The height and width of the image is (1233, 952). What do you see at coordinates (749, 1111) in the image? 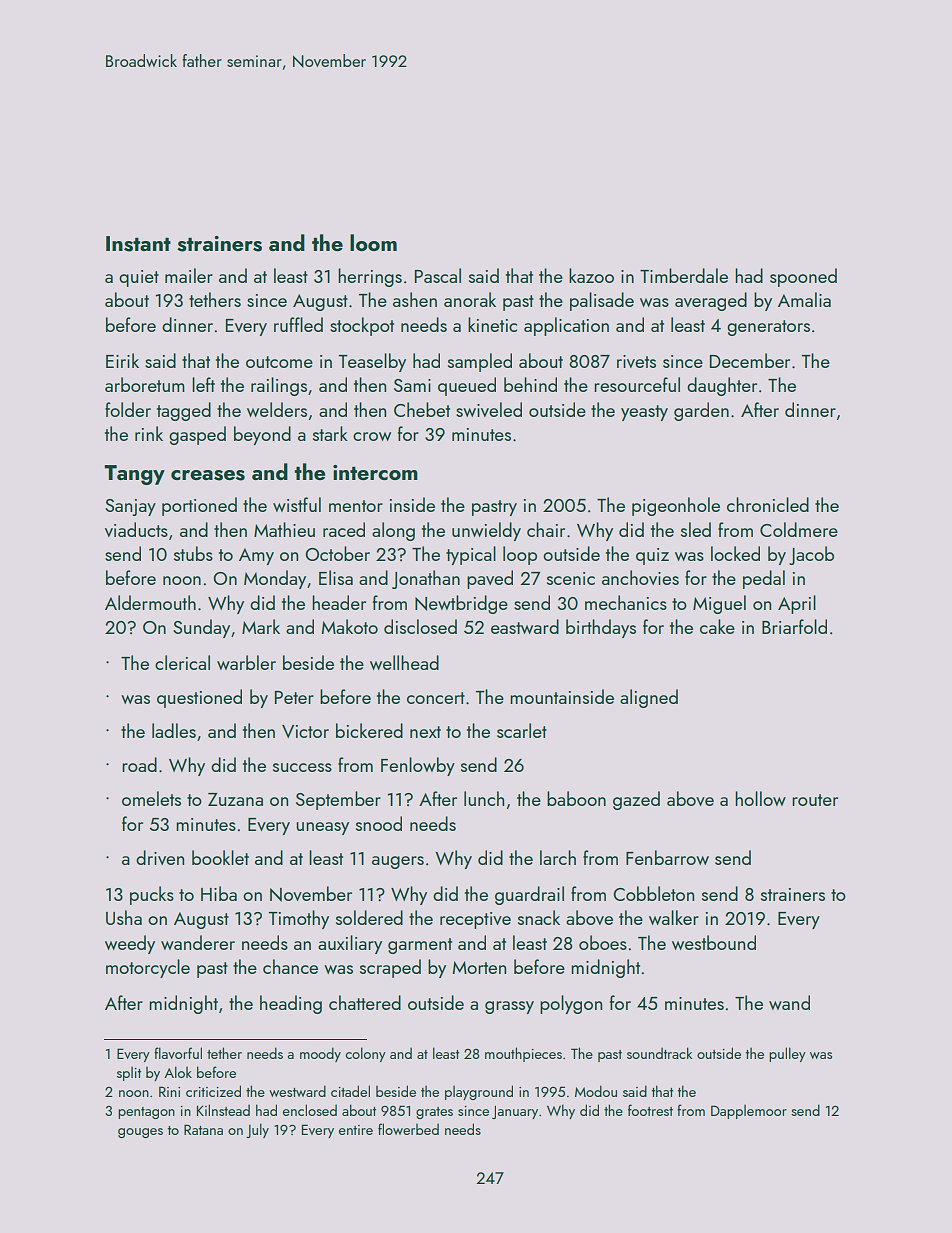
I see `Dapplemoor` at bounding box center [749, 1111].
